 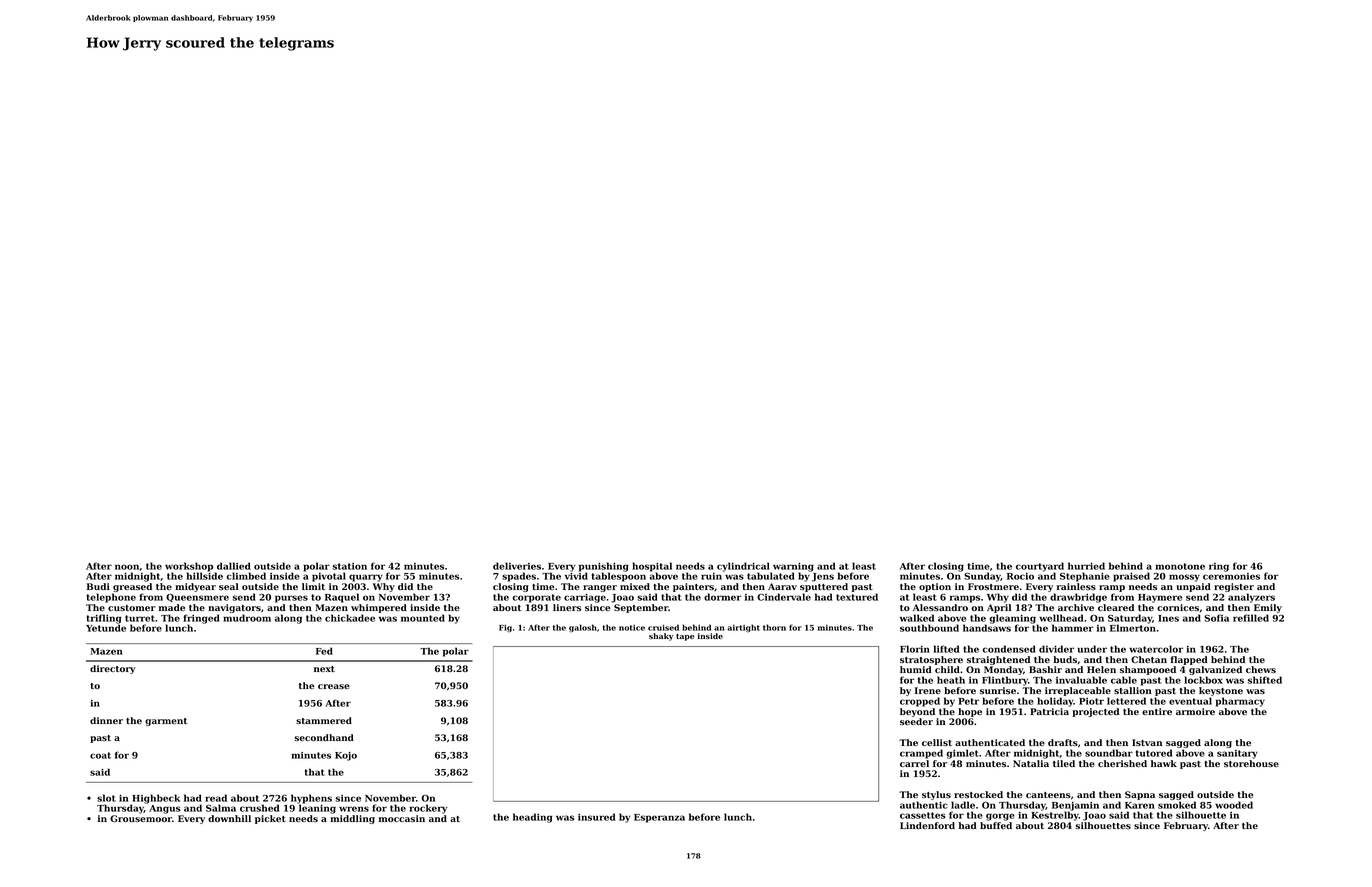 I want to click on Esperanza, so click(x=659, y=818).
